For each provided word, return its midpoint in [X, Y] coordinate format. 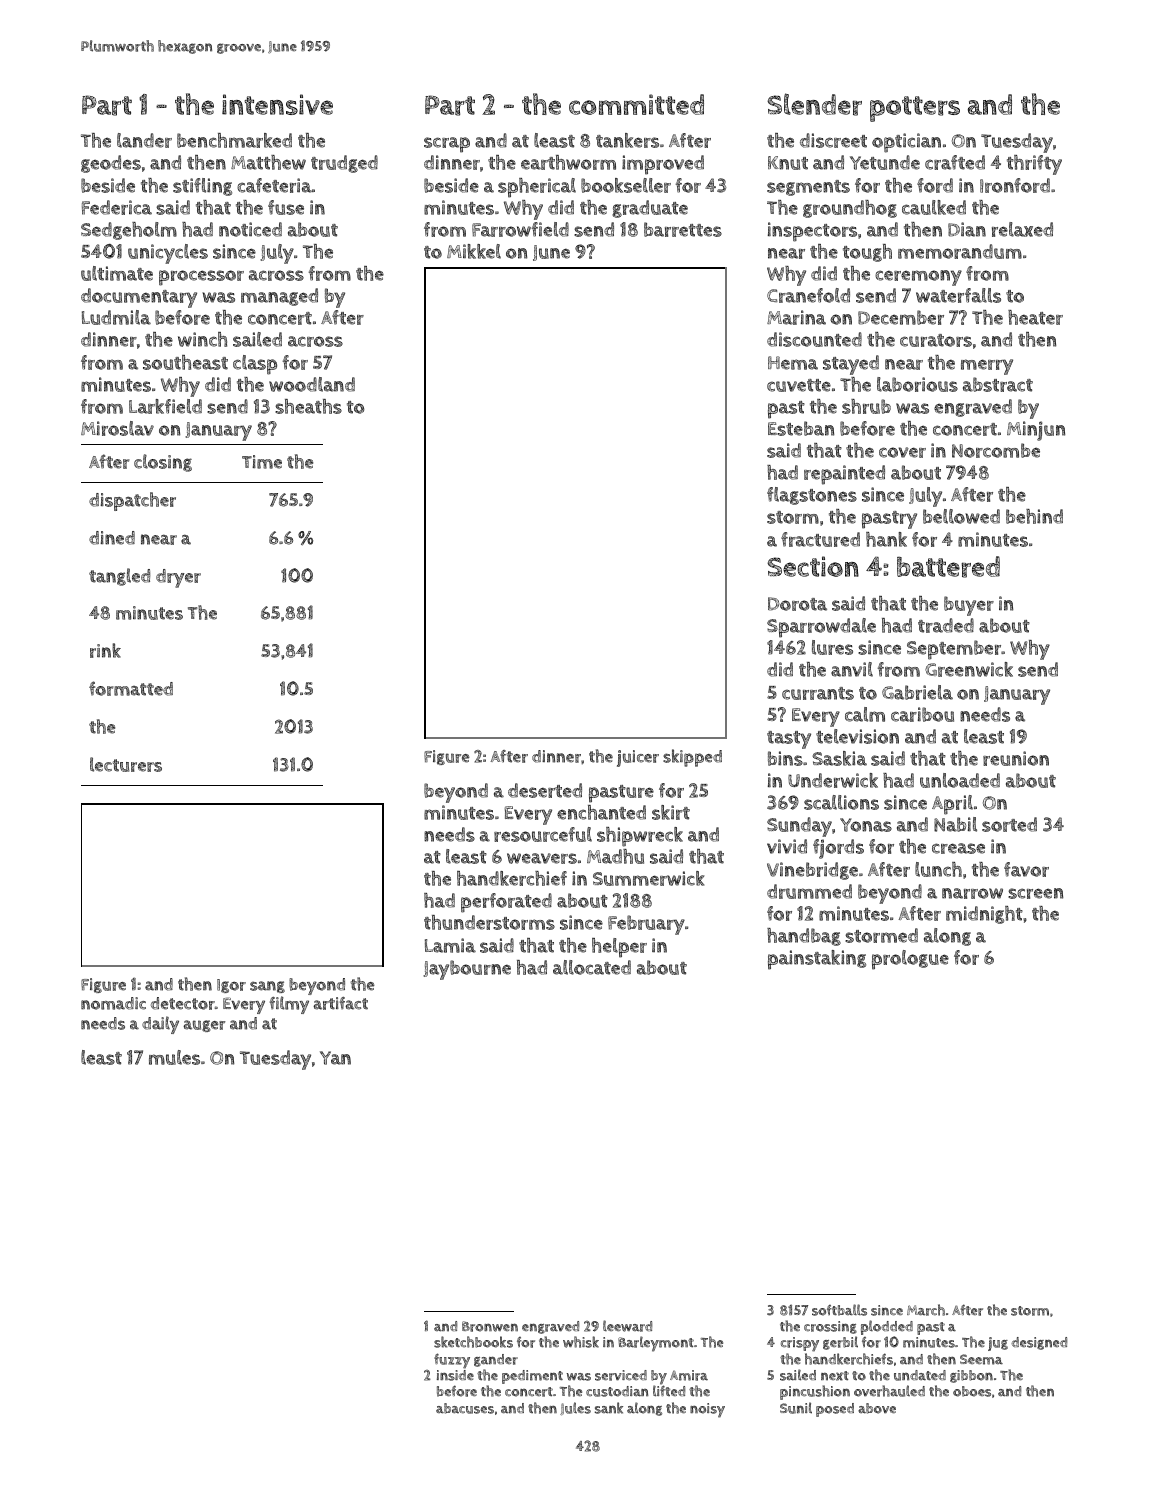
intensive [277, 104]
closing [163, 463]
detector [183, 1003]
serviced [621, 1375]
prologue [910, 960]
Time [262, 462]
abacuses [465, 1408]
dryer [178, 578]
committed [636, 104]
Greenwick [969, 669]
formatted [131, 688]
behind [1034, 516]
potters [915, 109]
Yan [335, 1058]
